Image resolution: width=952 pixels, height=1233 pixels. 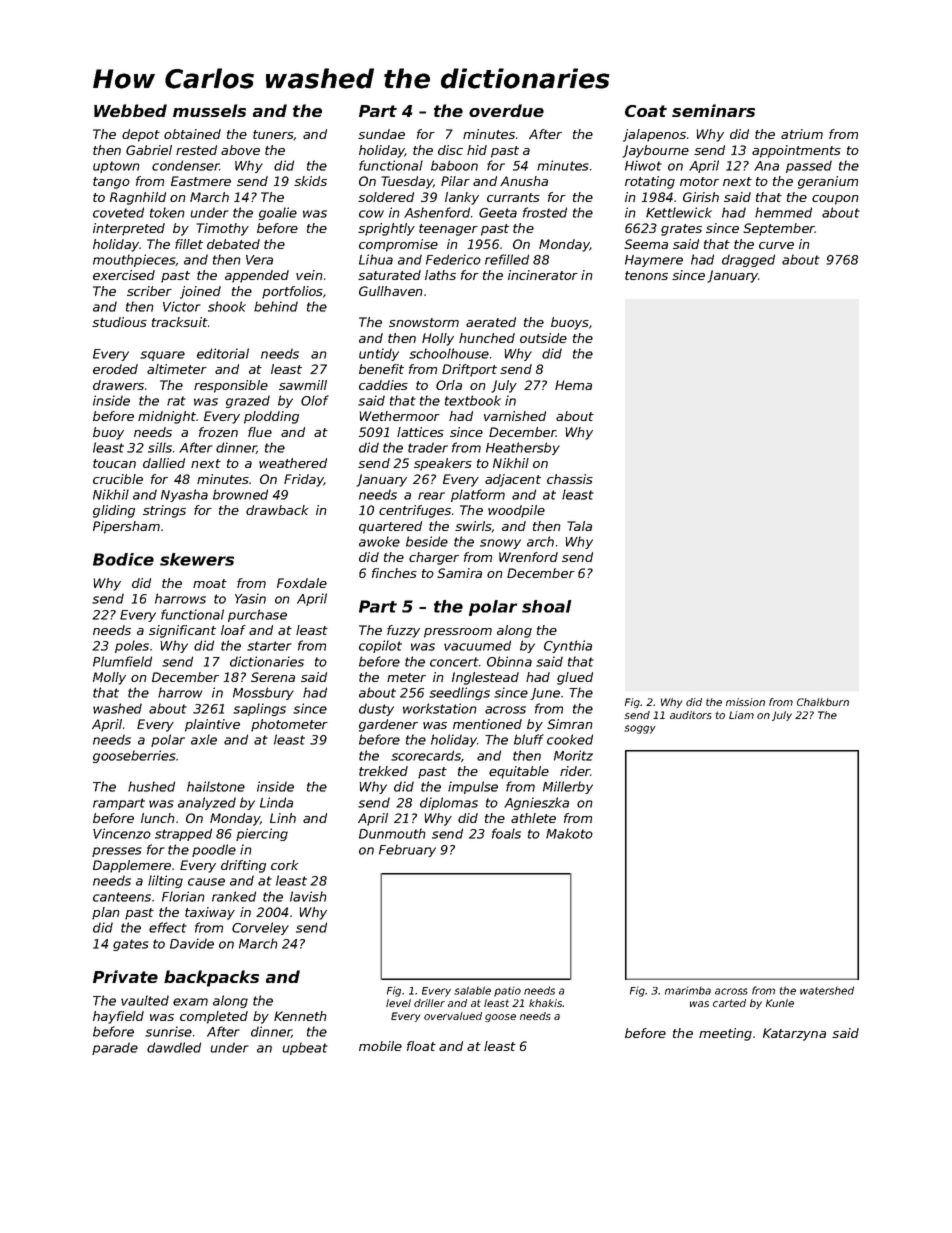 I want to click on Webbed, so click(x=130, y=110).
